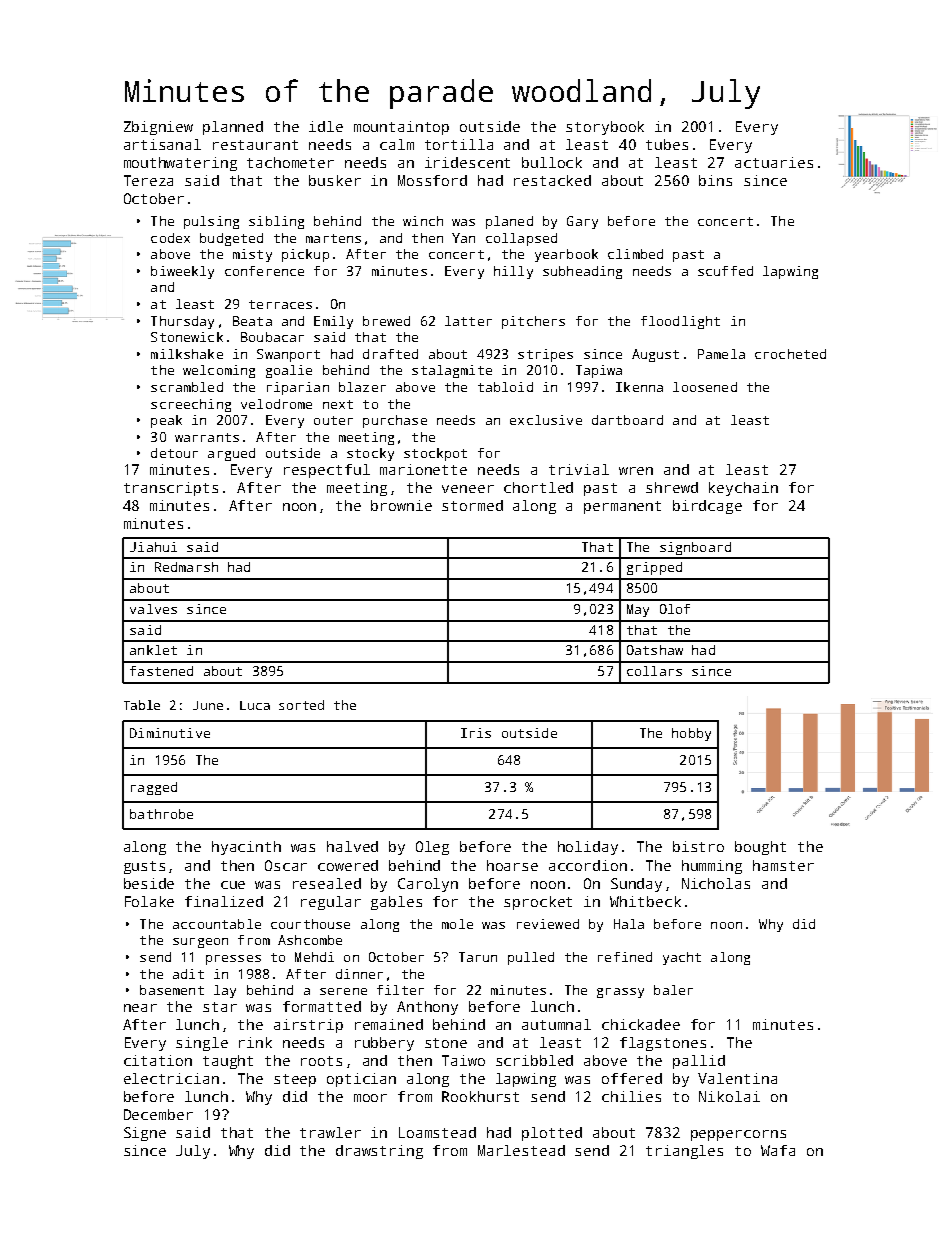 This screenshot has width=952, height=1233. I want to click on trawler, so click(330, 1132).
